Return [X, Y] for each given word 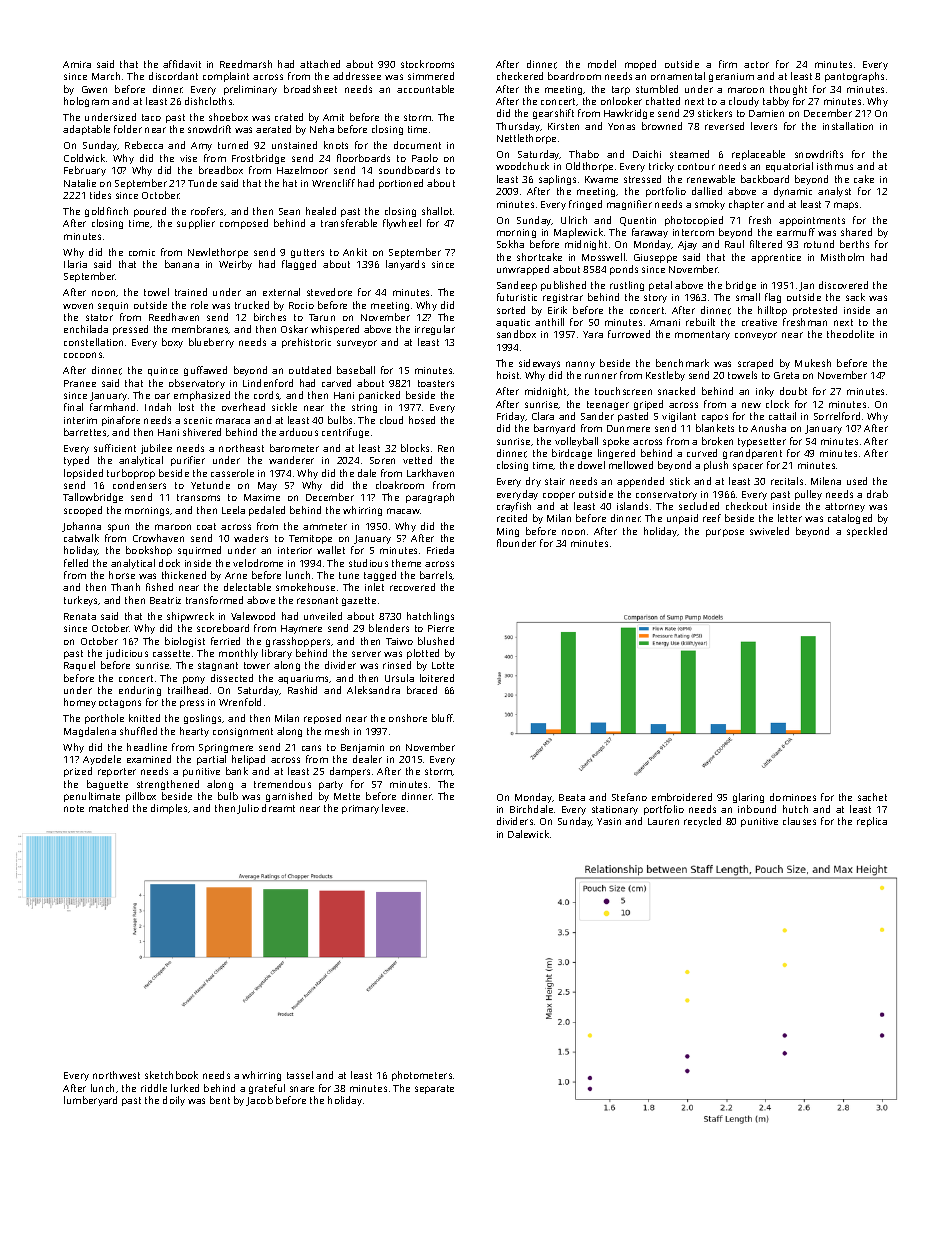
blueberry [211, 343]
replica [872, 822]
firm [728, 64]
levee [393, 808]
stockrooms [427, 64]
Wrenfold [240, 702]
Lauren [663, 821]
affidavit [182, 64]
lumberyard [90, 1101]
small [748, 297]
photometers [422, 1076]
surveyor [357, 344]
